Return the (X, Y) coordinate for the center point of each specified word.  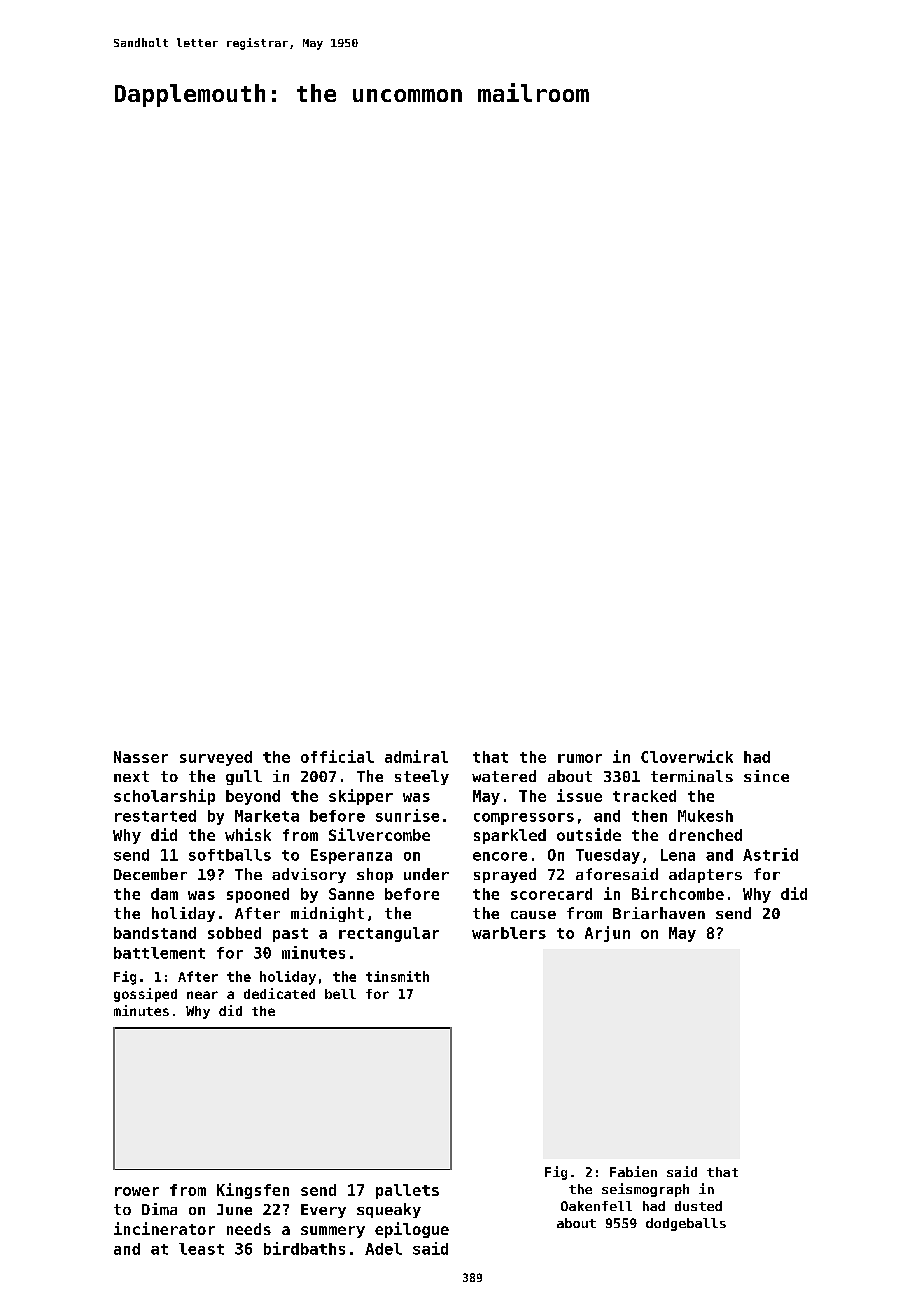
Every (323, 1211)
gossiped (145, 995)
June (234, 1209)
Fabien (633, 1171)
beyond (253, 797)
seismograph (645, 1190)
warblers (509, 933)
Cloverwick (687, 756)
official (337, 756)
